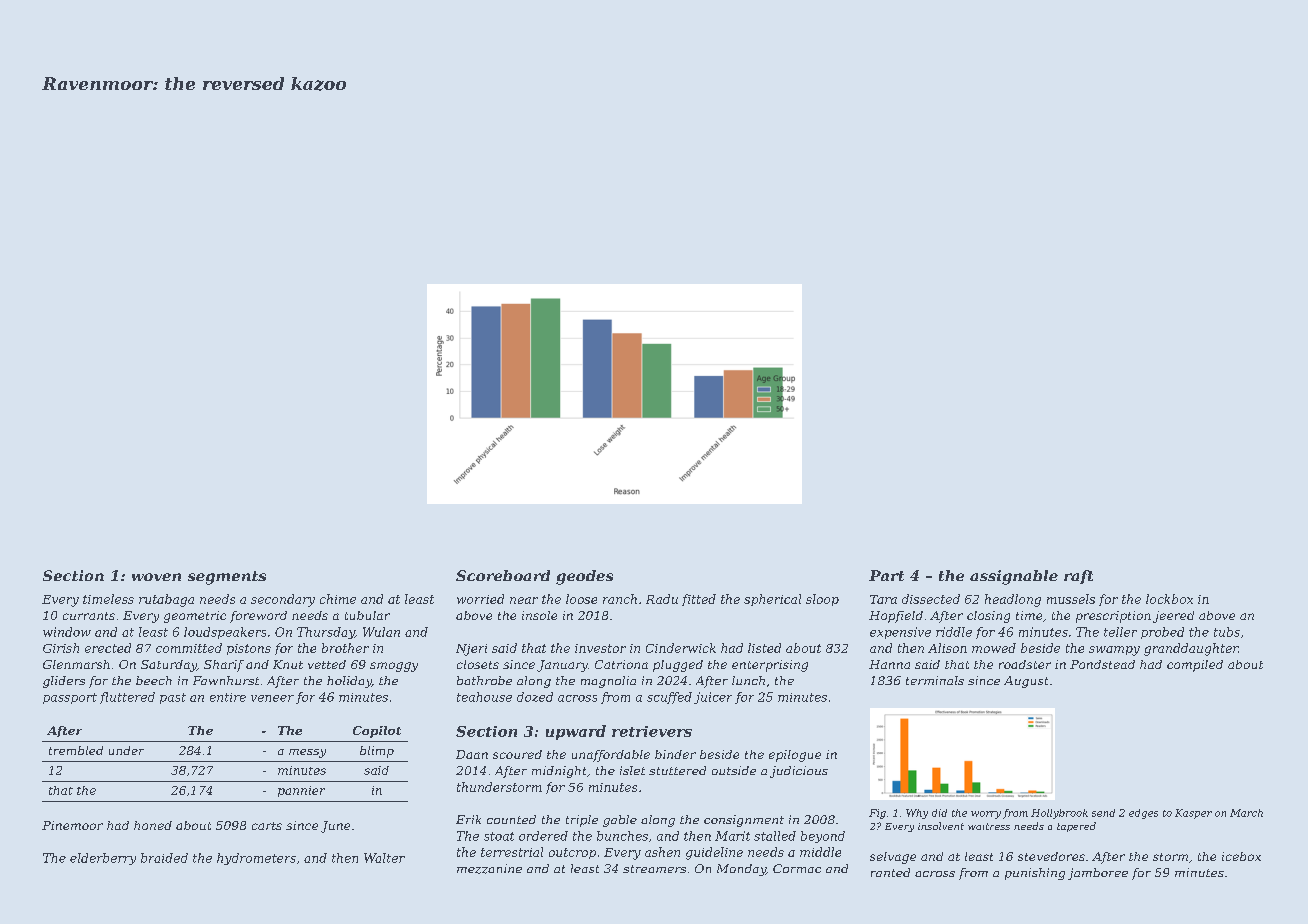 The image size is (1308, 924). What do you see at coordinates (1195, 666) in the screenshot?
I see `compiled` at bounding box center [1195, 666].
